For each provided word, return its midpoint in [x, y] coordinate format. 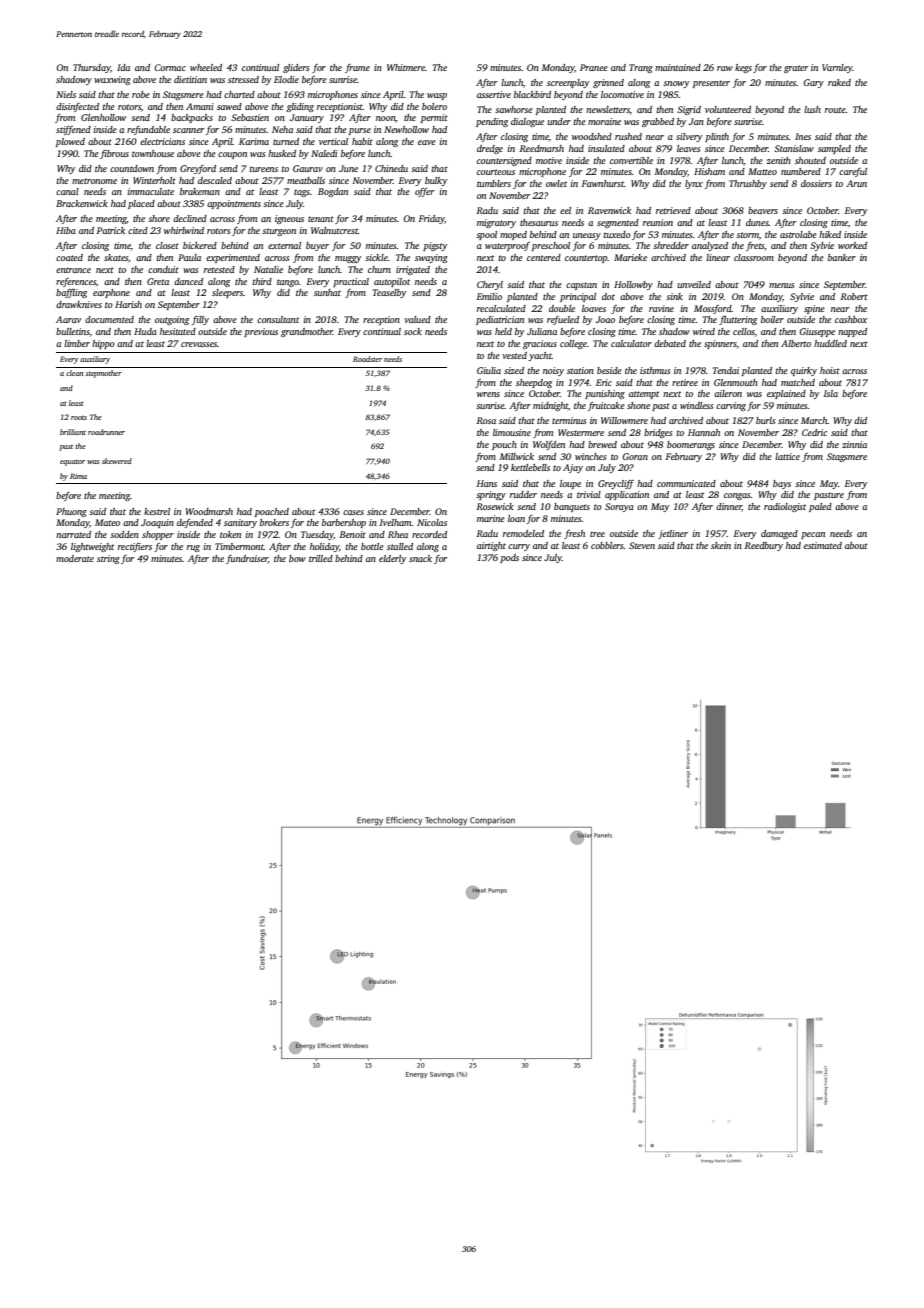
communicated [686, 483]
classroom [754, 257]
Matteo [762, 171]
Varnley [837, 68]
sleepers [227, 293]
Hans [487, 483]
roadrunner [106, 432]
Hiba [66, 230]
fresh [574, 534]
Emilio [489, 296]
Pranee [594, 67]
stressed [243, 79]
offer [424, 192]
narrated [73, 534]
